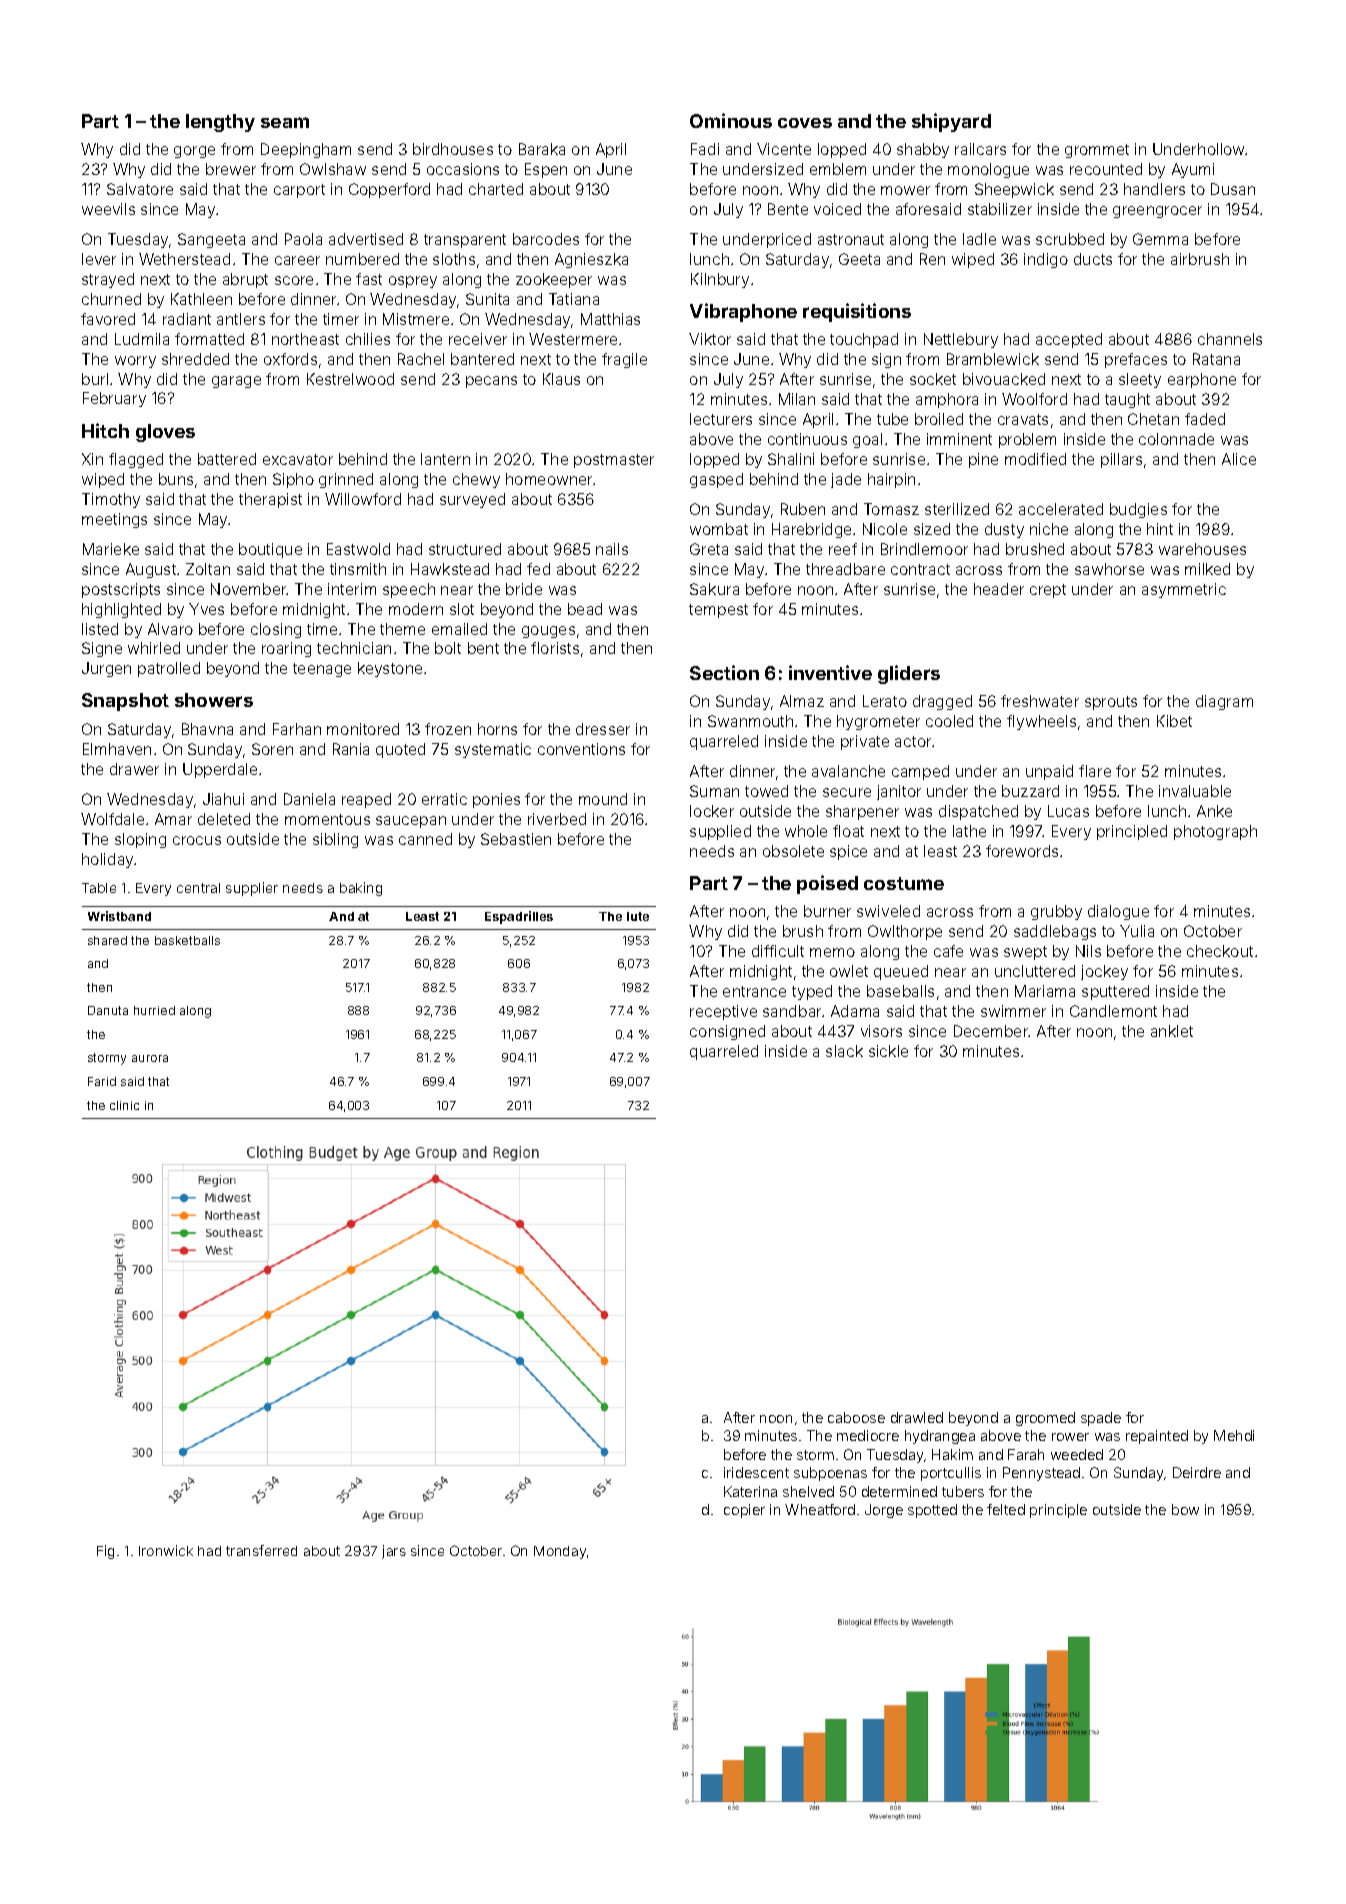 The width and height of the screenshot is (1346, 1904). Describe the element at coordinates (837, 209) in the screenshot. I see `voiced` at that location.
